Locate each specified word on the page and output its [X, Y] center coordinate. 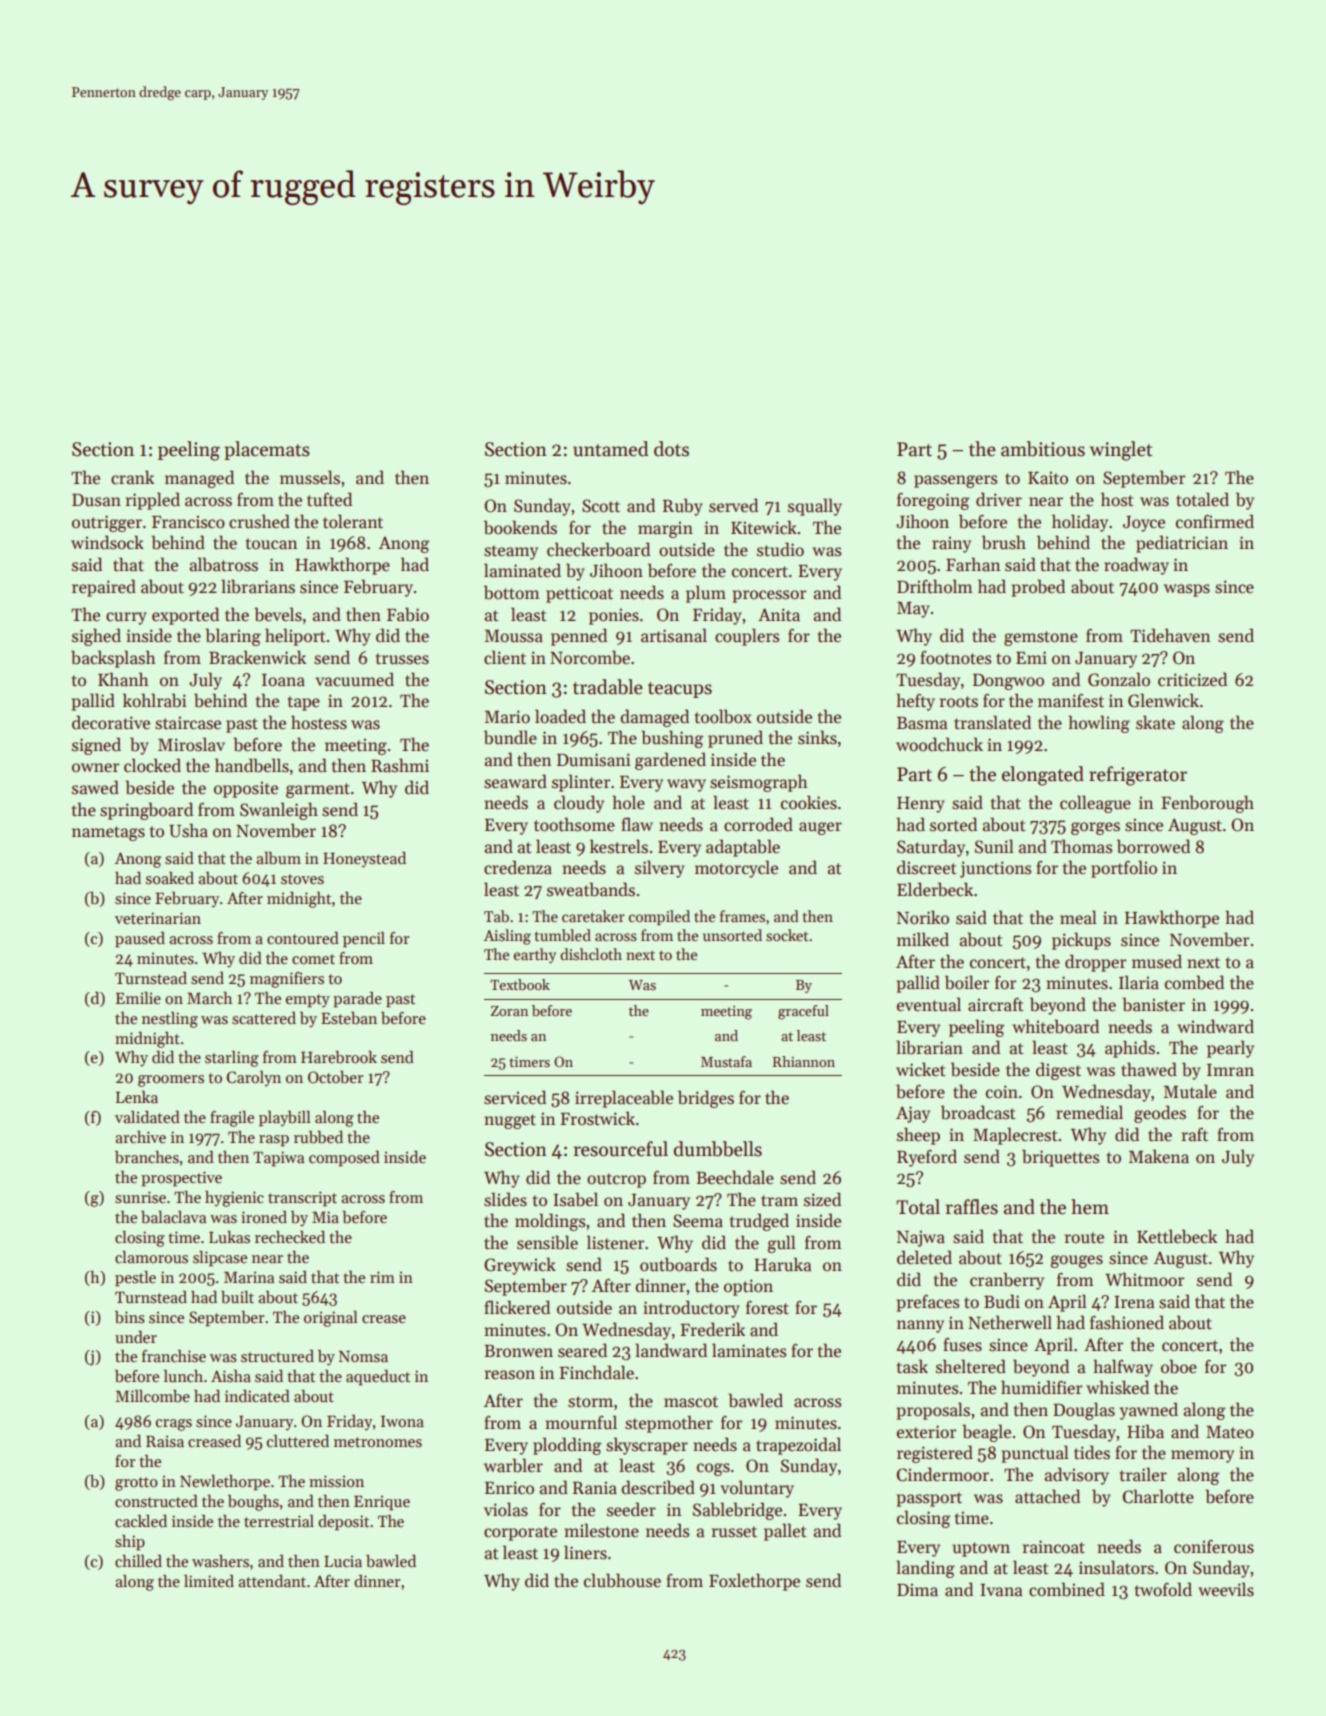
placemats [267, 450]
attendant [272, 1581]
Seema [698, 1221]
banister [1153, 1004]
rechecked [290, 1237]
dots [671, 449]
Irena [1134, 1302]
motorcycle [736, 869]
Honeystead [364, 860]
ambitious [1043, 449]
